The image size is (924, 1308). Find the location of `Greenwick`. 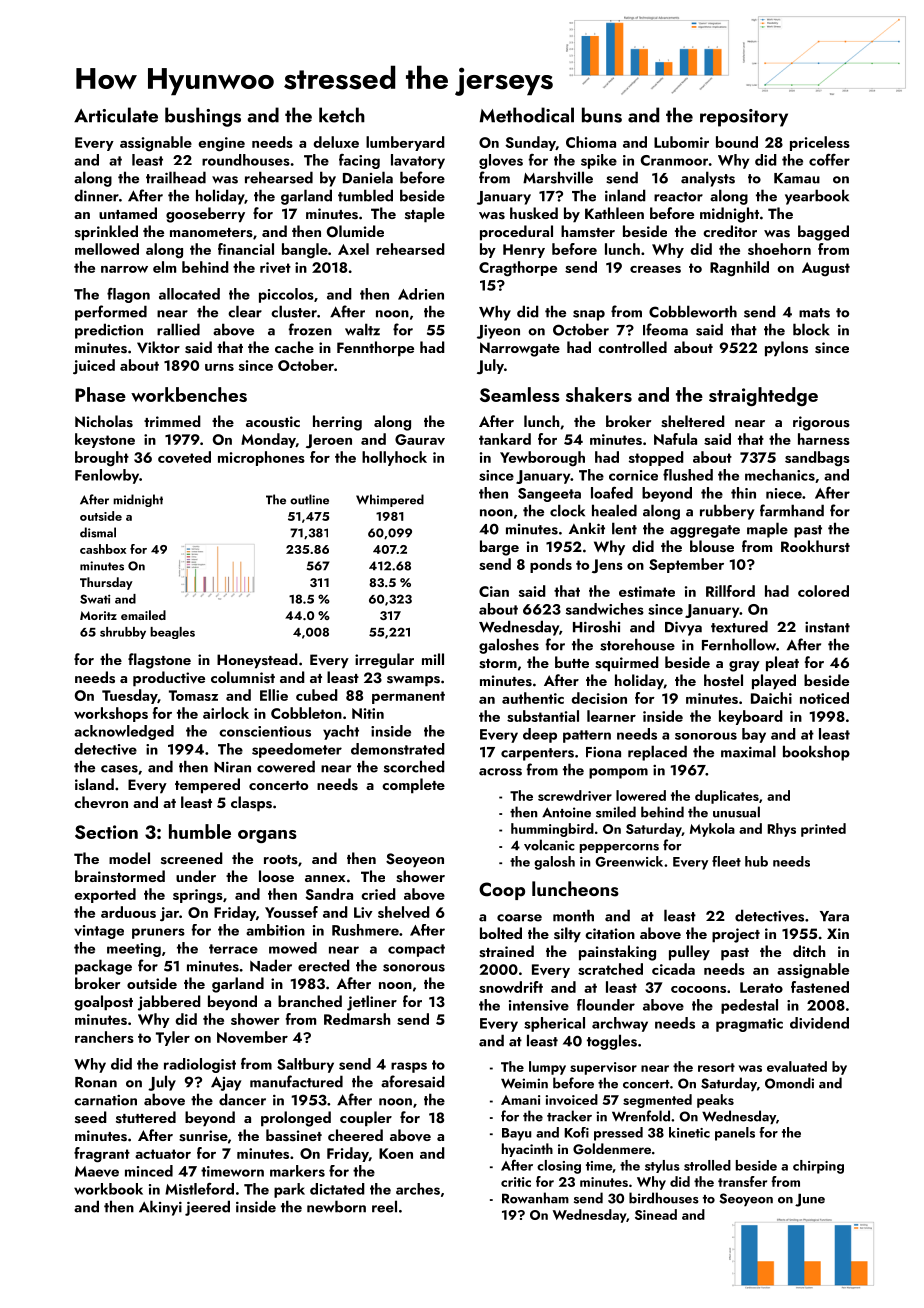

Greenwick is located at coordinates (629, 861).
